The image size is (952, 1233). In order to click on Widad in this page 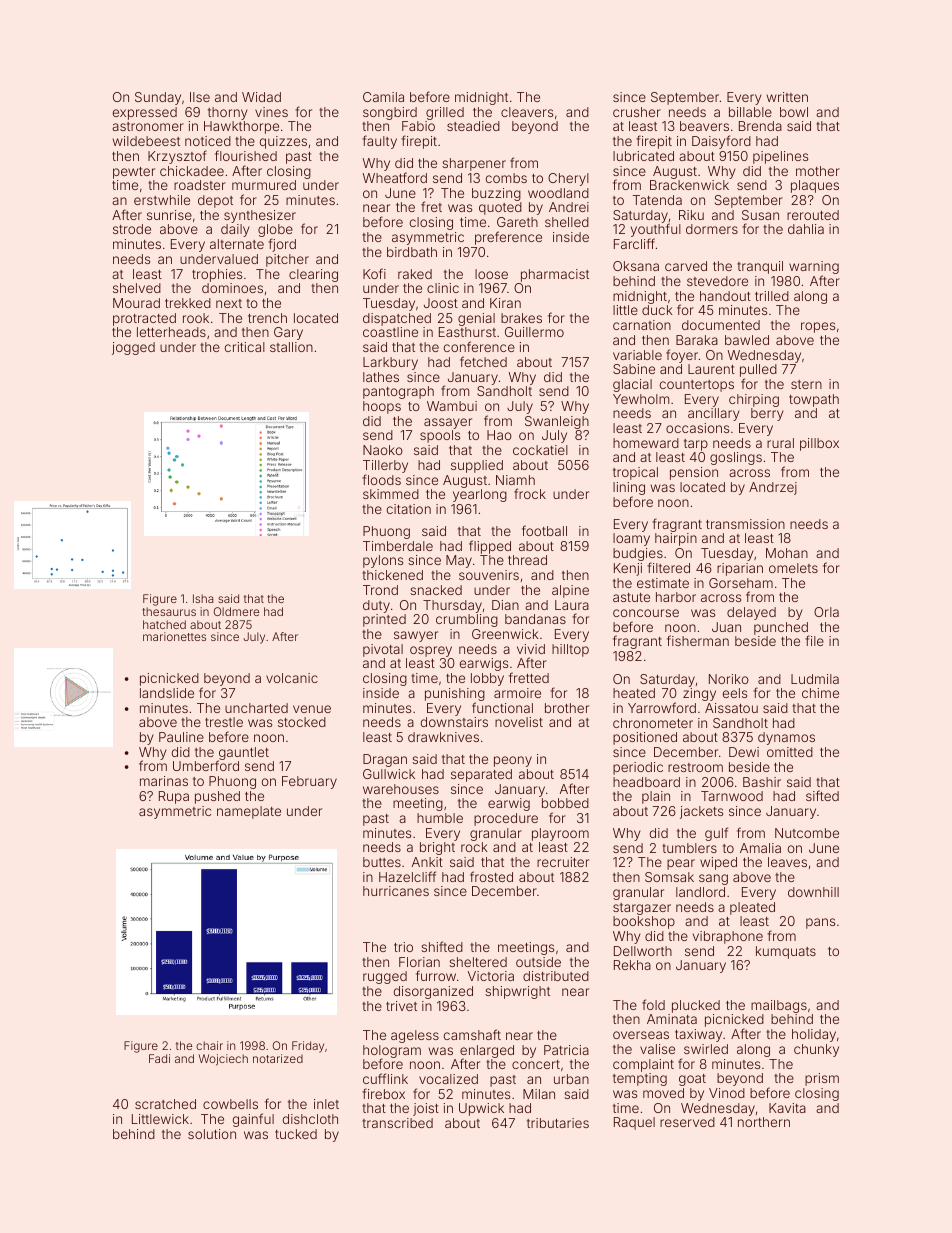, I will do `click(261, 97)`.
